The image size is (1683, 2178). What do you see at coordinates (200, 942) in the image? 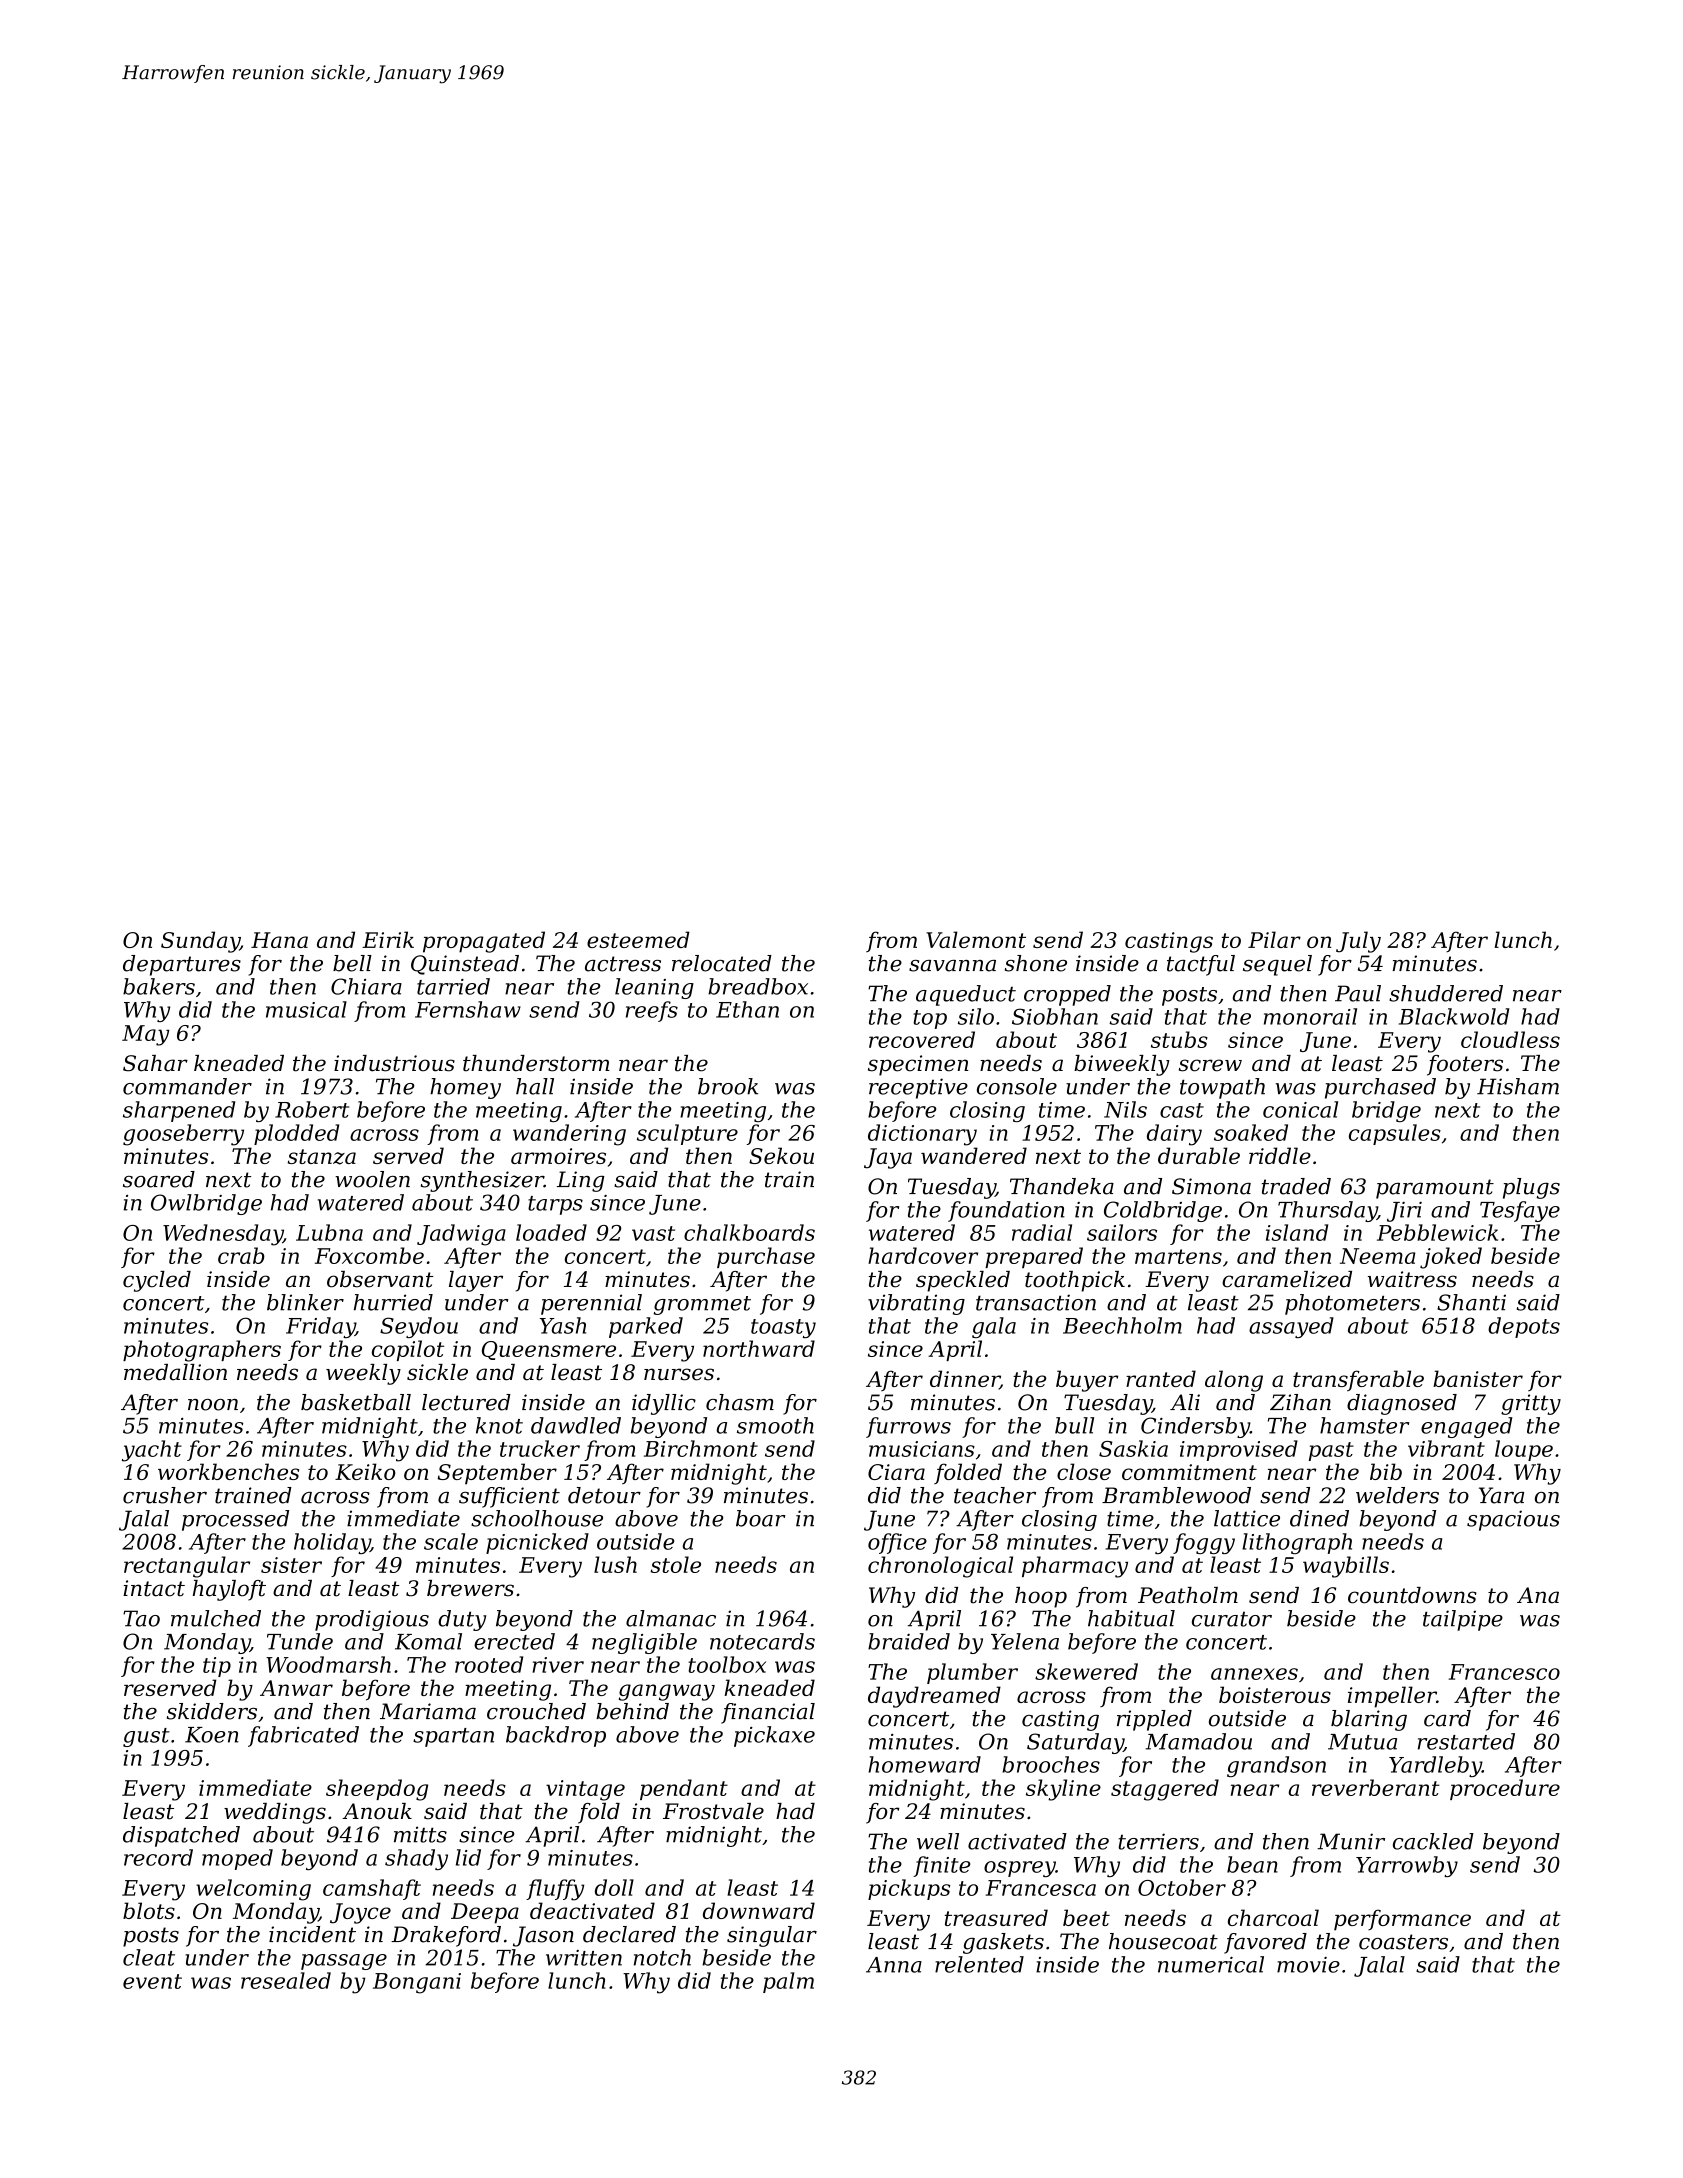
I see `Sunday` at bounding box center [200, 942].
